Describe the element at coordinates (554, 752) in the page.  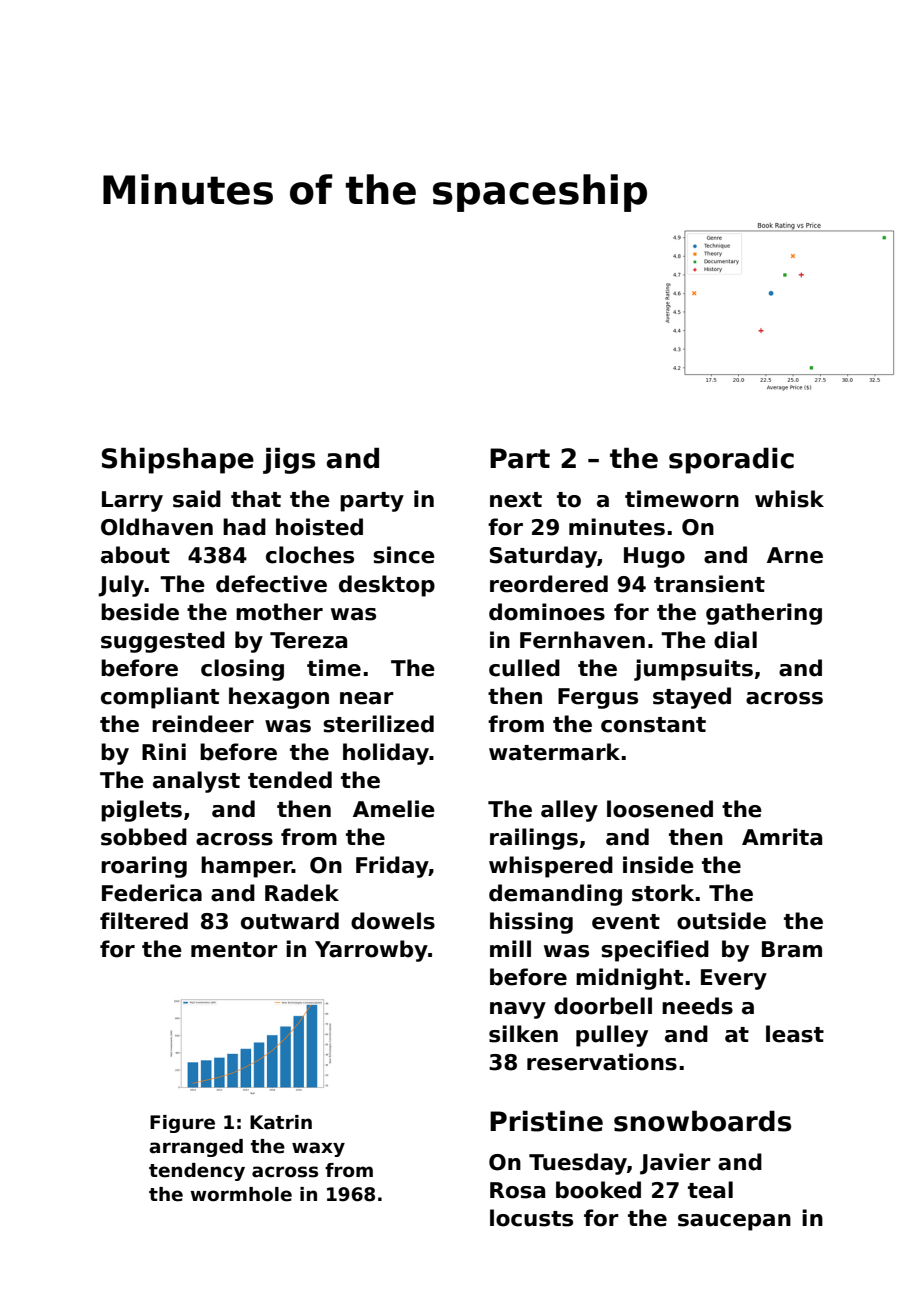
I see `watermark` at that location.
